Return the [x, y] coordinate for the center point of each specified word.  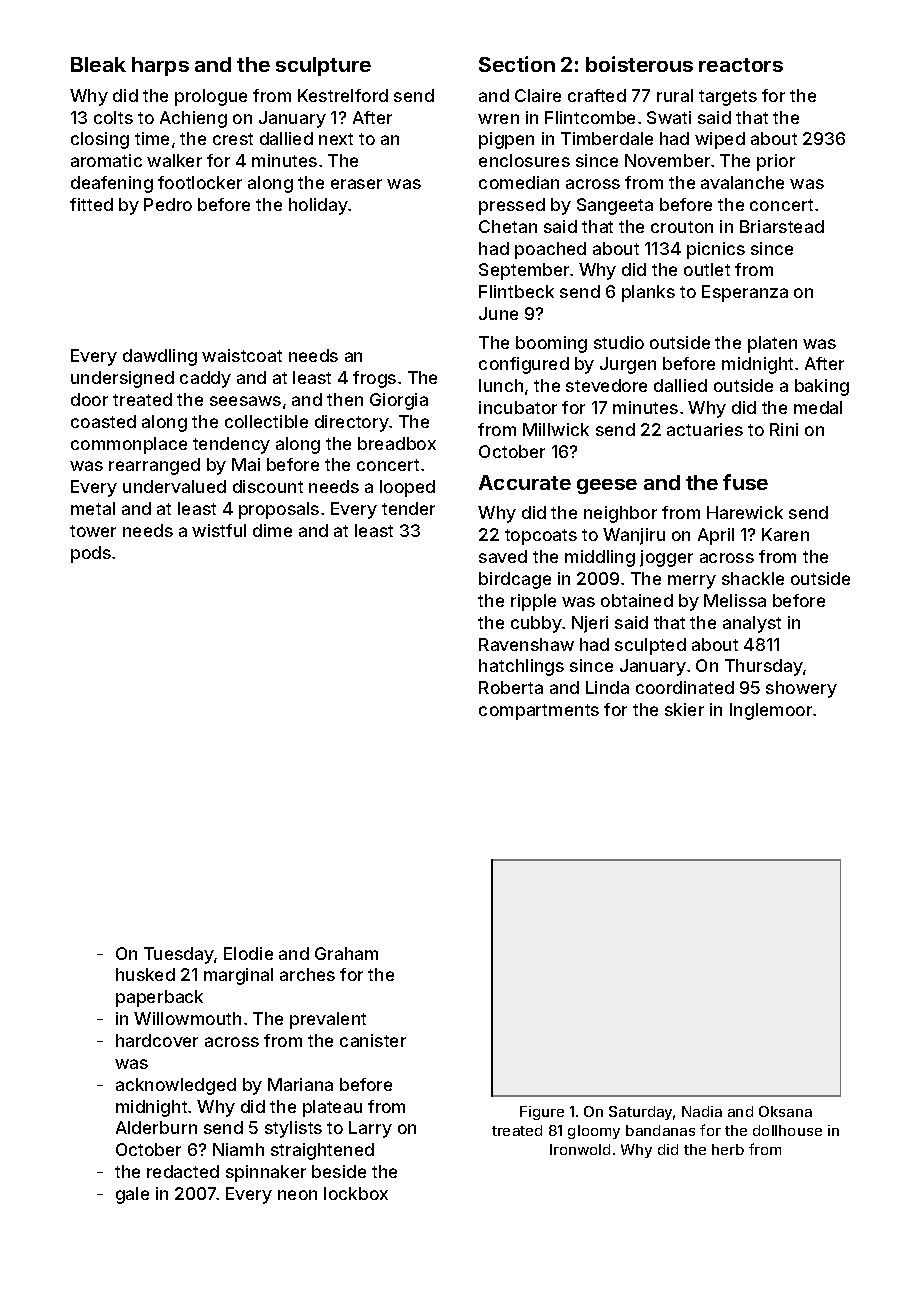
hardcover [157, 1040]
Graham [346, 953]
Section [517, 64]
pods [91, 554]
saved [503, 556]
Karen [785, 534]
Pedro [168, 204]
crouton [682, 227]
